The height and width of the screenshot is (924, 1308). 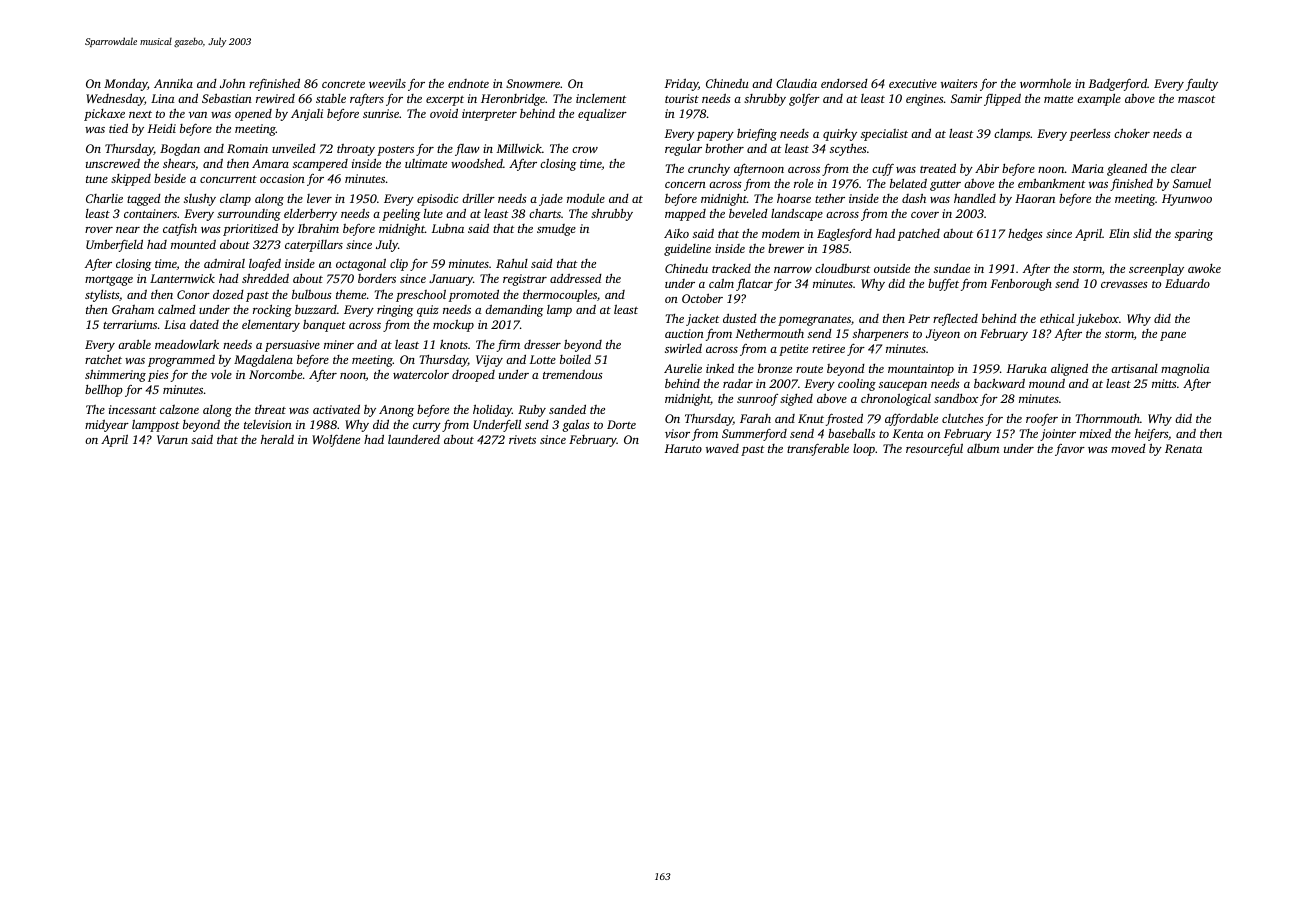 What do you see at coordinates (818, 449) in the screenshot?
I see `transferable` at bounding box center [818, 449].
